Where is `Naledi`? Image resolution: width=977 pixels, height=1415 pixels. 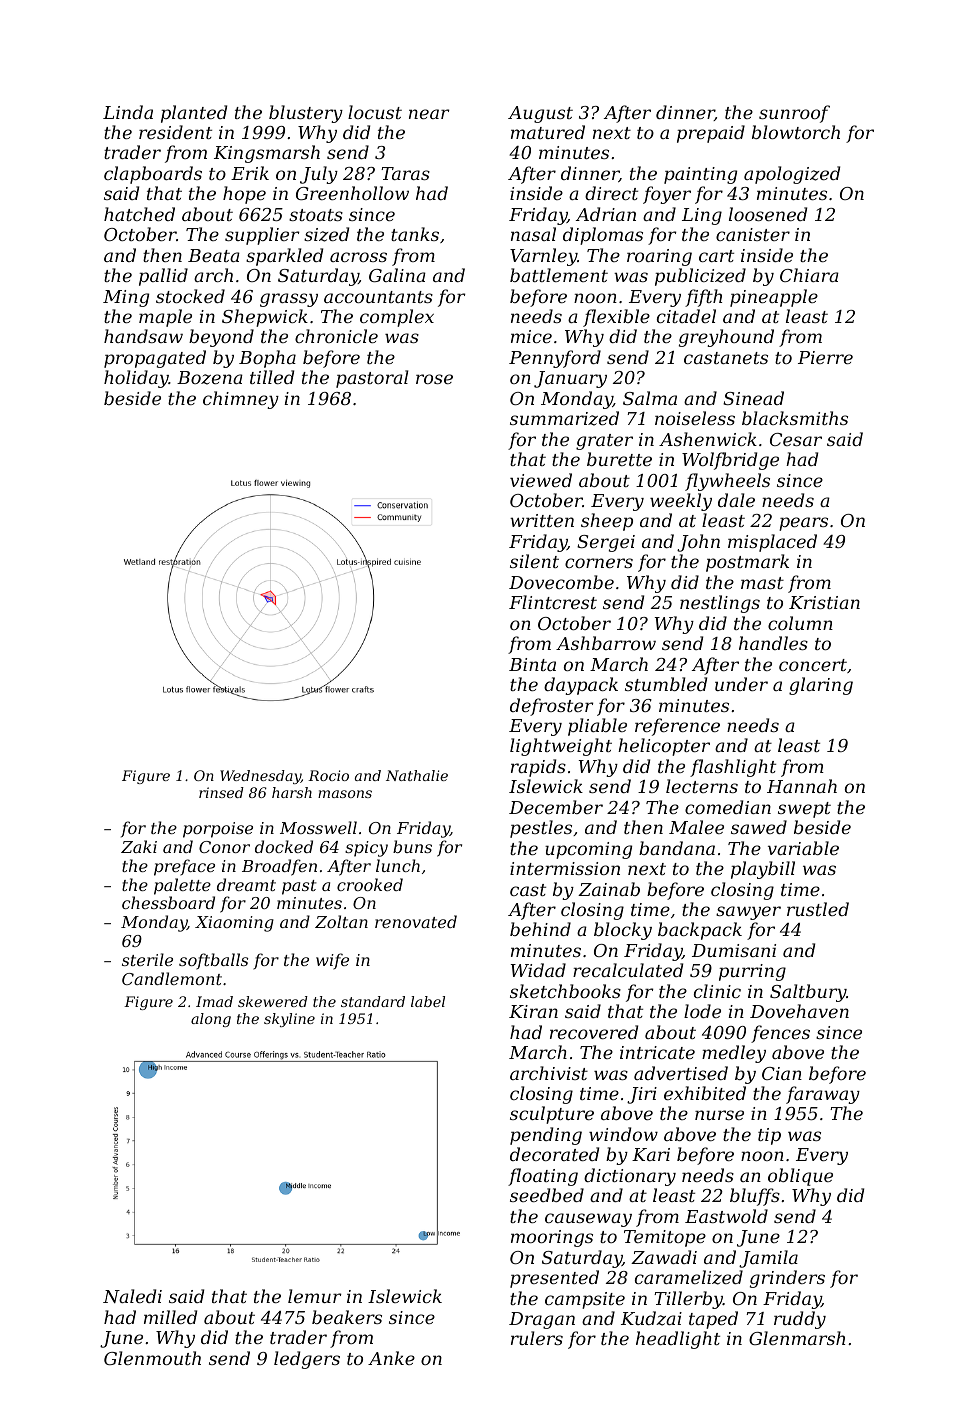
Naledi is located at coordinates (132, 1296).
